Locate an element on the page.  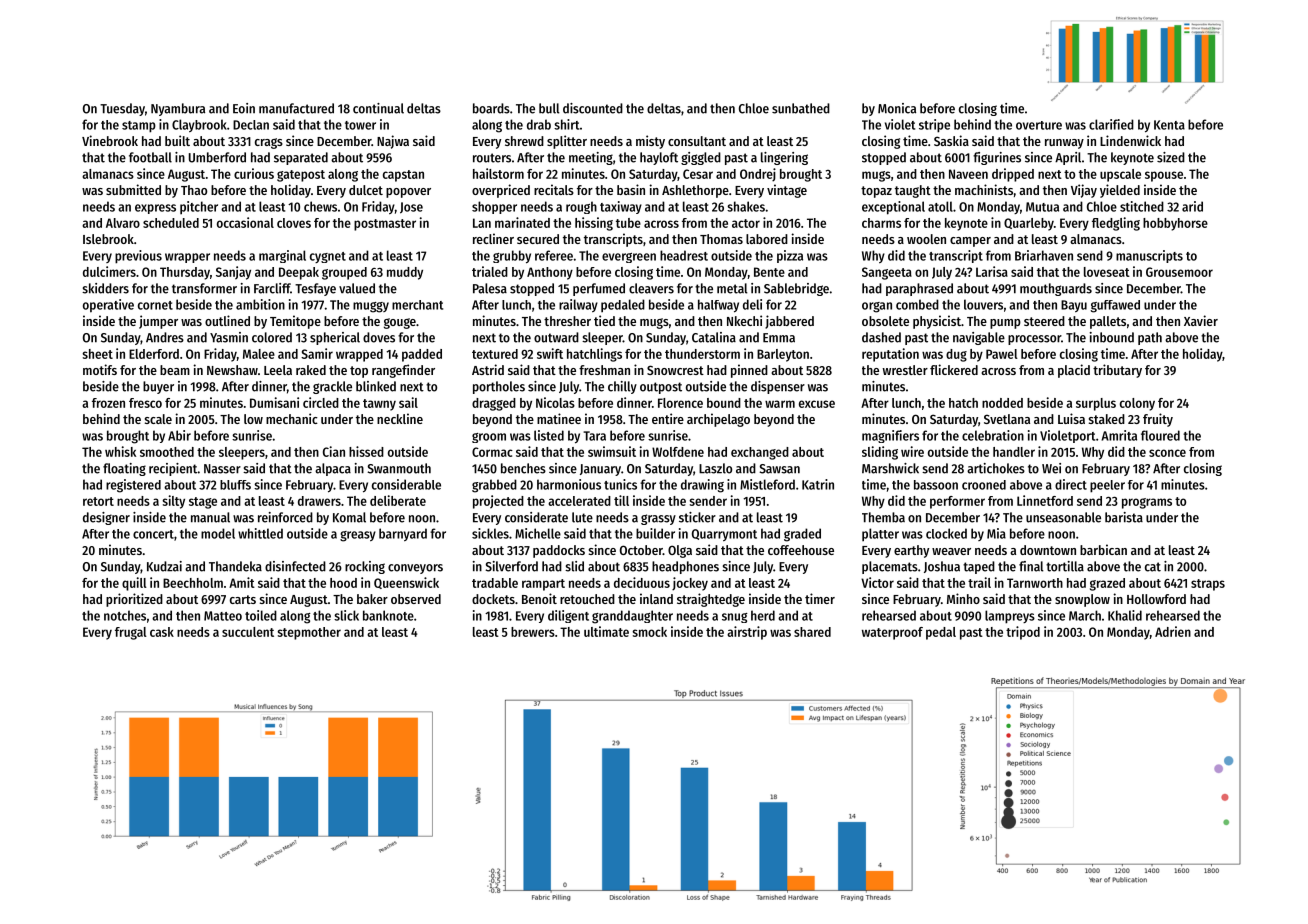
succulent is located at coordinates (248, 632).
